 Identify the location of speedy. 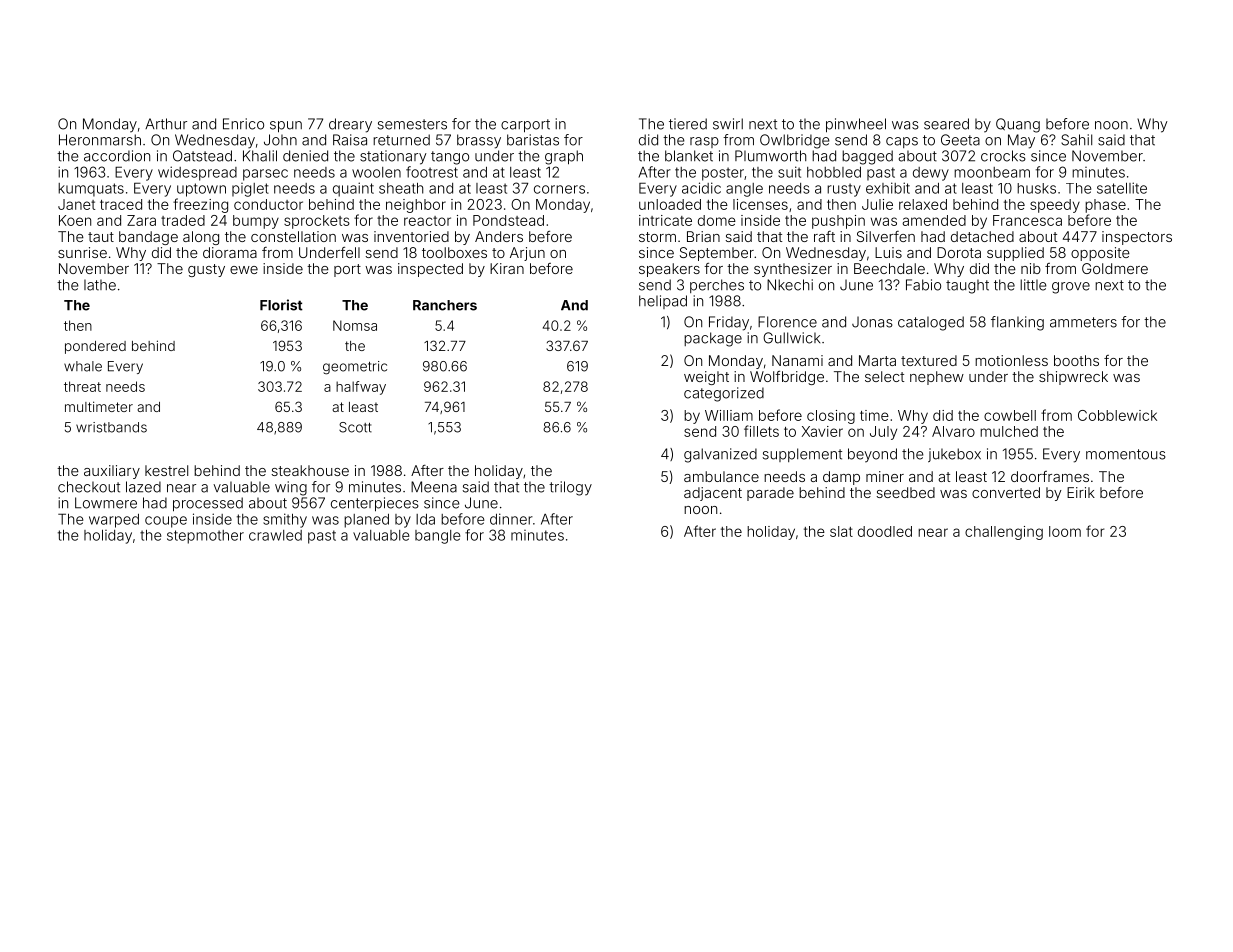
(1055, 206).
